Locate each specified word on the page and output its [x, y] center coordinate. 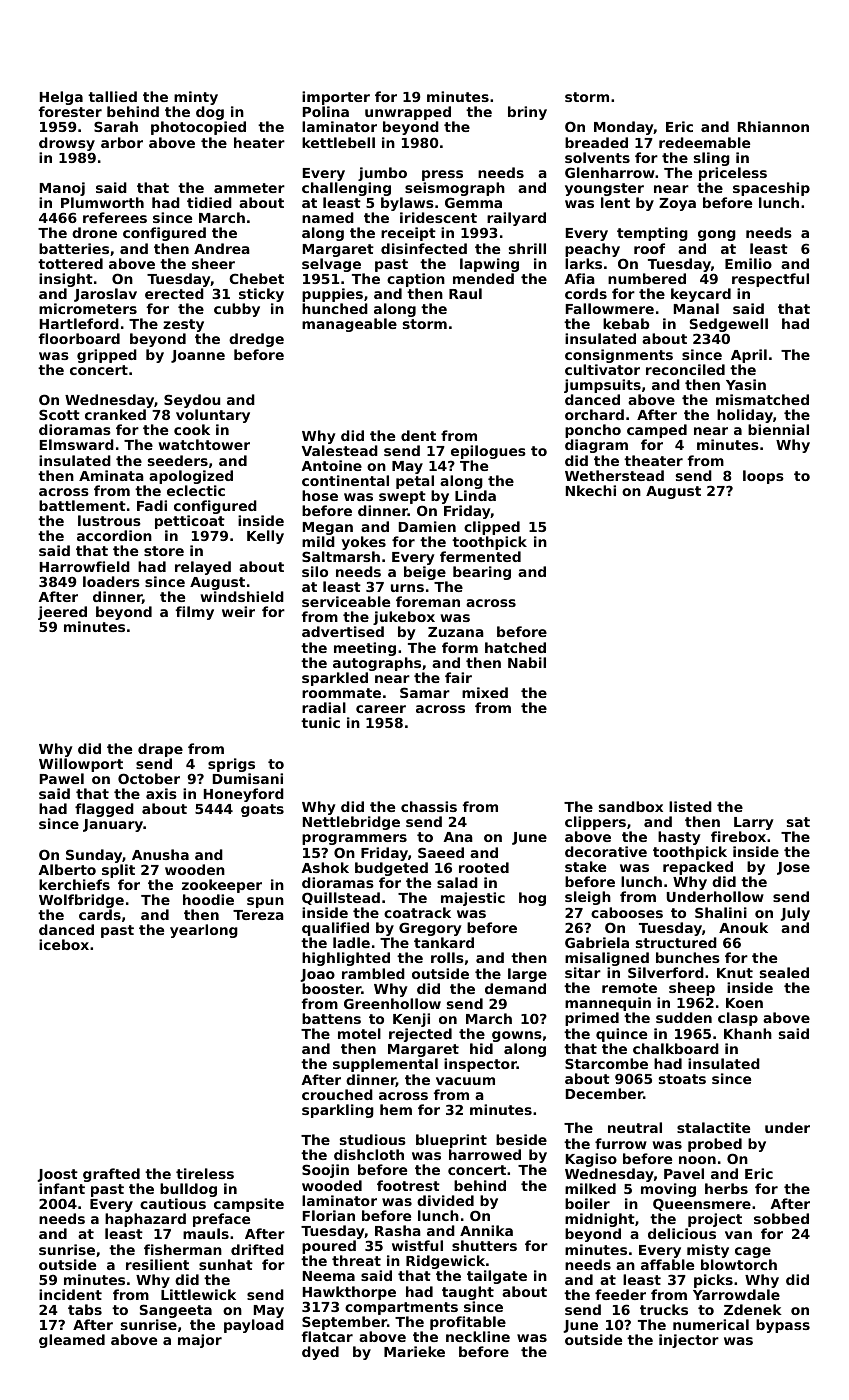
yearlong [204, 931]
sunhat [226, 1264]
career [381, 709]
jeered [62, 613]
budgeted [391, 869]
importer [336, 98]
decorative [606, 851]
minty [195, 99]
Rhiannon [773, 126]
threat [356, 1260]
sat [798, 822]
